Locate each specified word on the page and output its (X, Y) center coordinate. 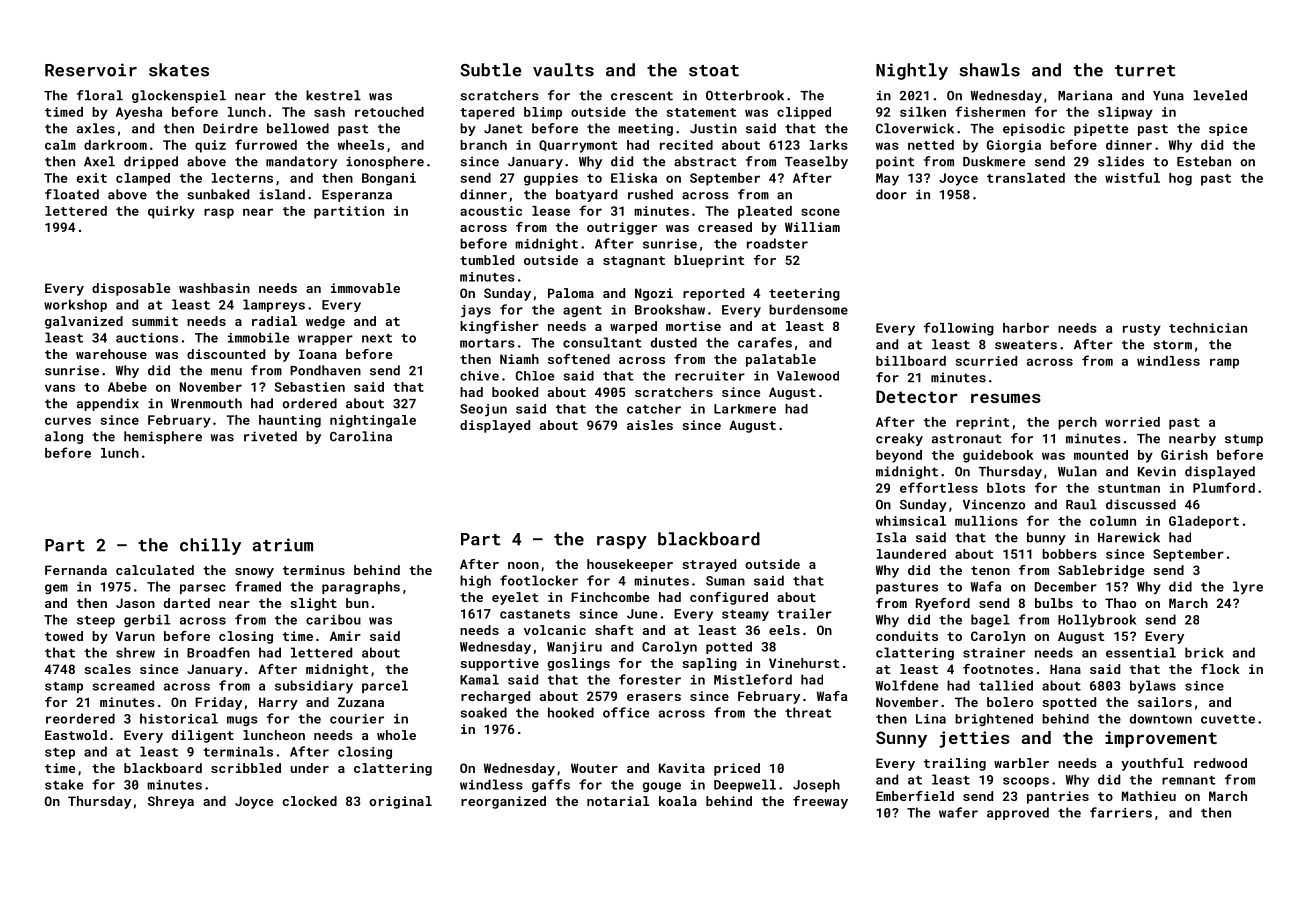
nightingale (373, 421)
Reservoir (91, 70)
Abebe (127, 387)
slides (1121, 161)
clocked (310, 801)
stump (1244, 440)
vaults (563, 70)
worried (1132, 422)
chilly (210, 546)
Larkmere (745, 409)
